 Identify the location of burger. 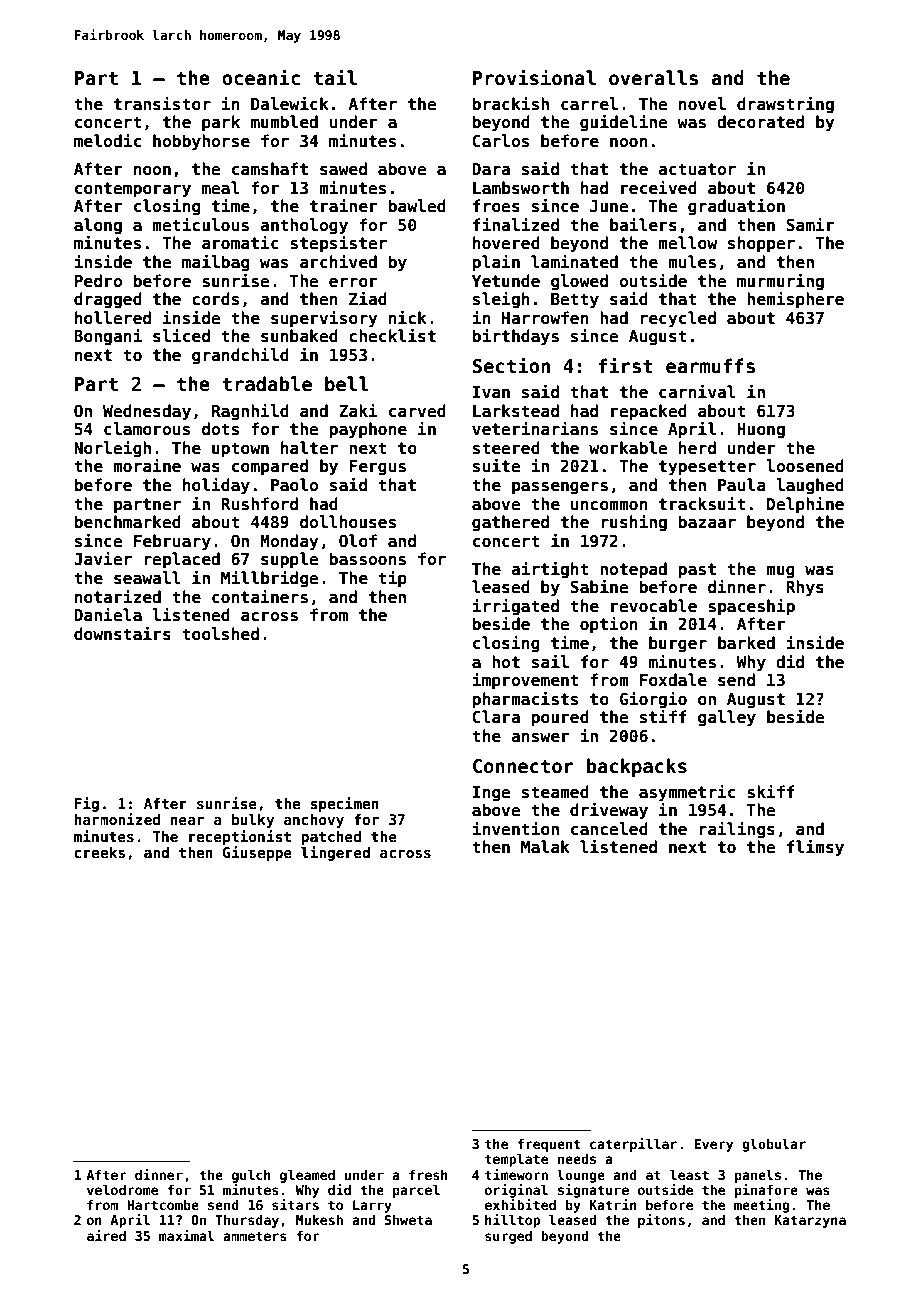
(678, 644).
